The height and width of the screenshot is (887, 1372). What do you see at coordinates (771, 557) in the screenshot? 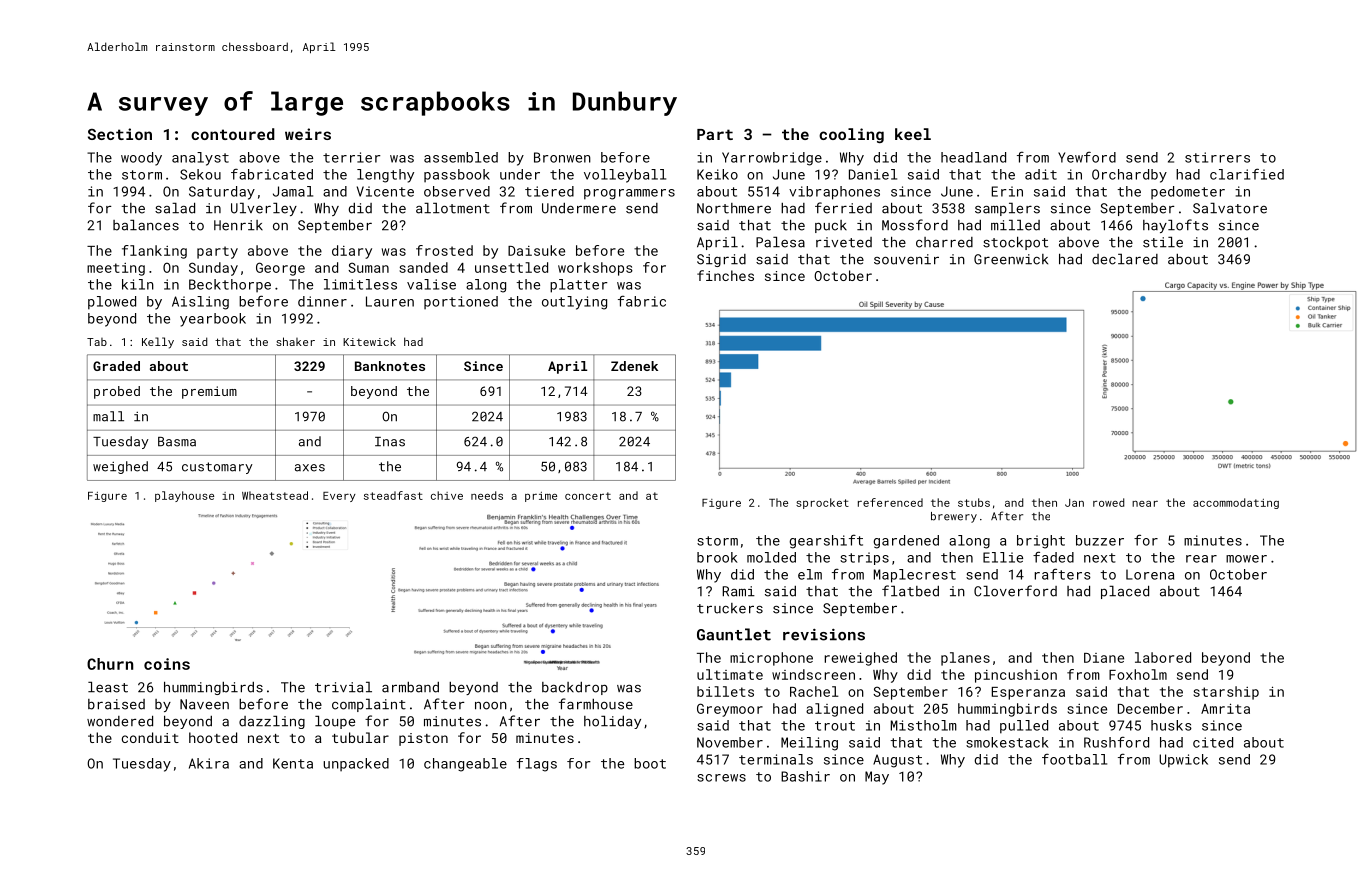
I see `molded` at bounding box center [771, 557].
